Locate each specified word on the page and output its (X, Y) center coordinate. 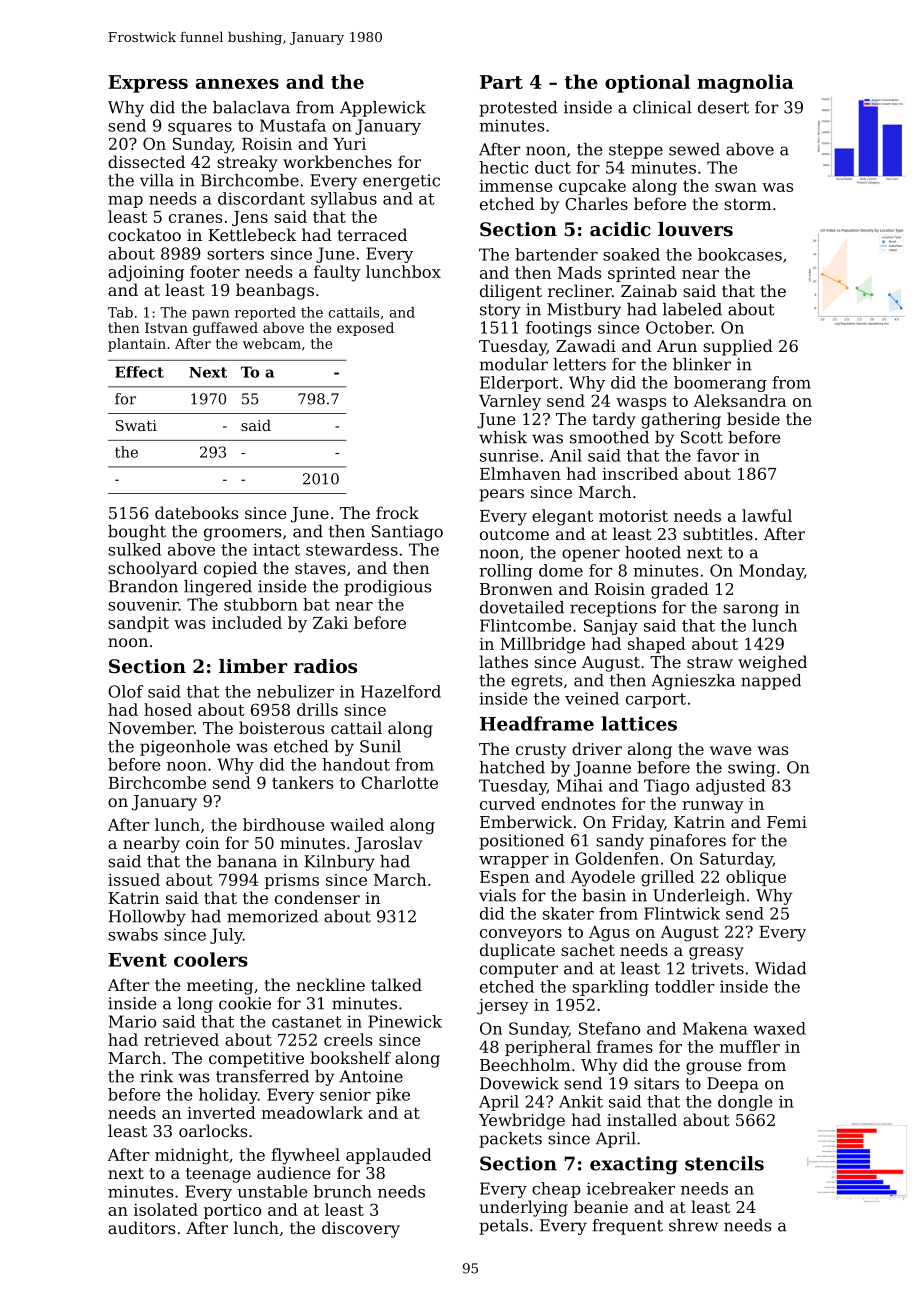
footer (215, 271)
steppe (636, 151)
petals (503, 1227)
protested (518, 109)
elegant (562, 517)
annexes (237, 84)
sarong (751, 610)
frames (625, 1046)
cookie (245, 1003)
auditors (141, 1227)
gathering (681, 420)
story (500, 311)
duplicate (517, 951)
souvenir (143, 604)
